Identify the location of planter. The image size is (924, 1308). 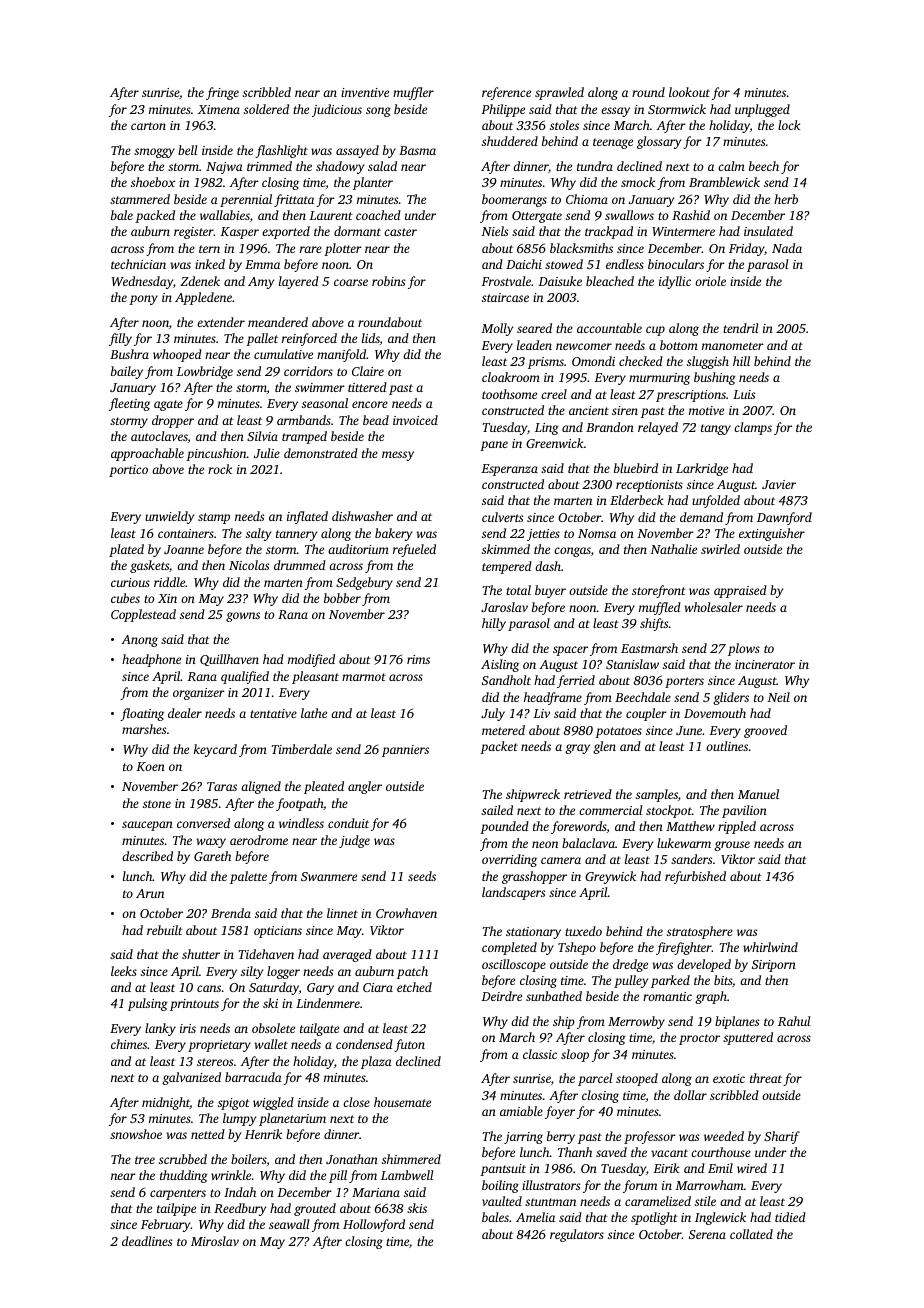
(373, 183).
